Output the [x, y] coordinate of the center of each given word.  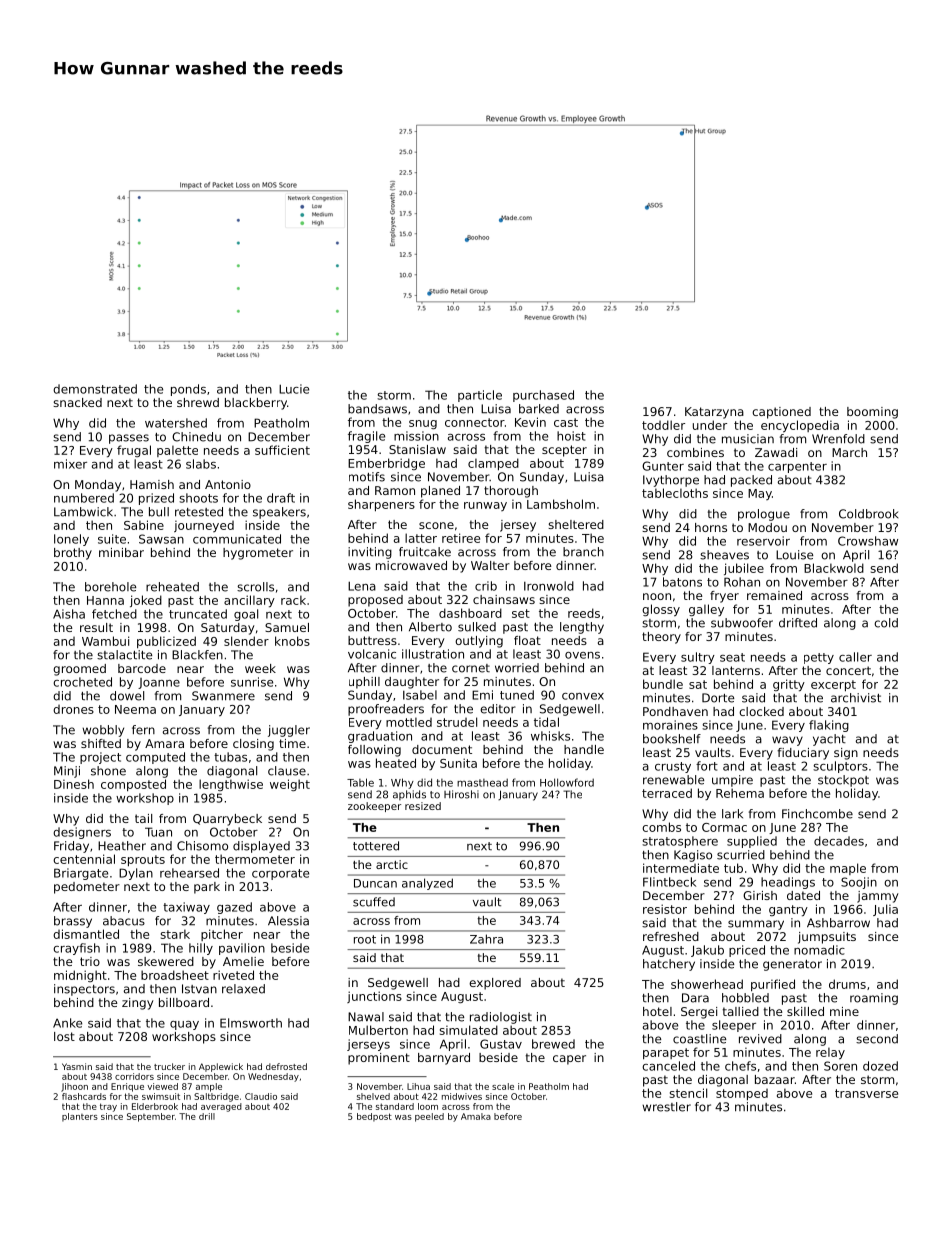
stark [175, 934]
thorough [511, 492]
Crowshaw [868, 541]
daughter [412, 683]
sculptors [840, 767]
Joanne [159, 683]
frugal [134, 451]
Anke [67, 1023]
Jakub [707, 951]
